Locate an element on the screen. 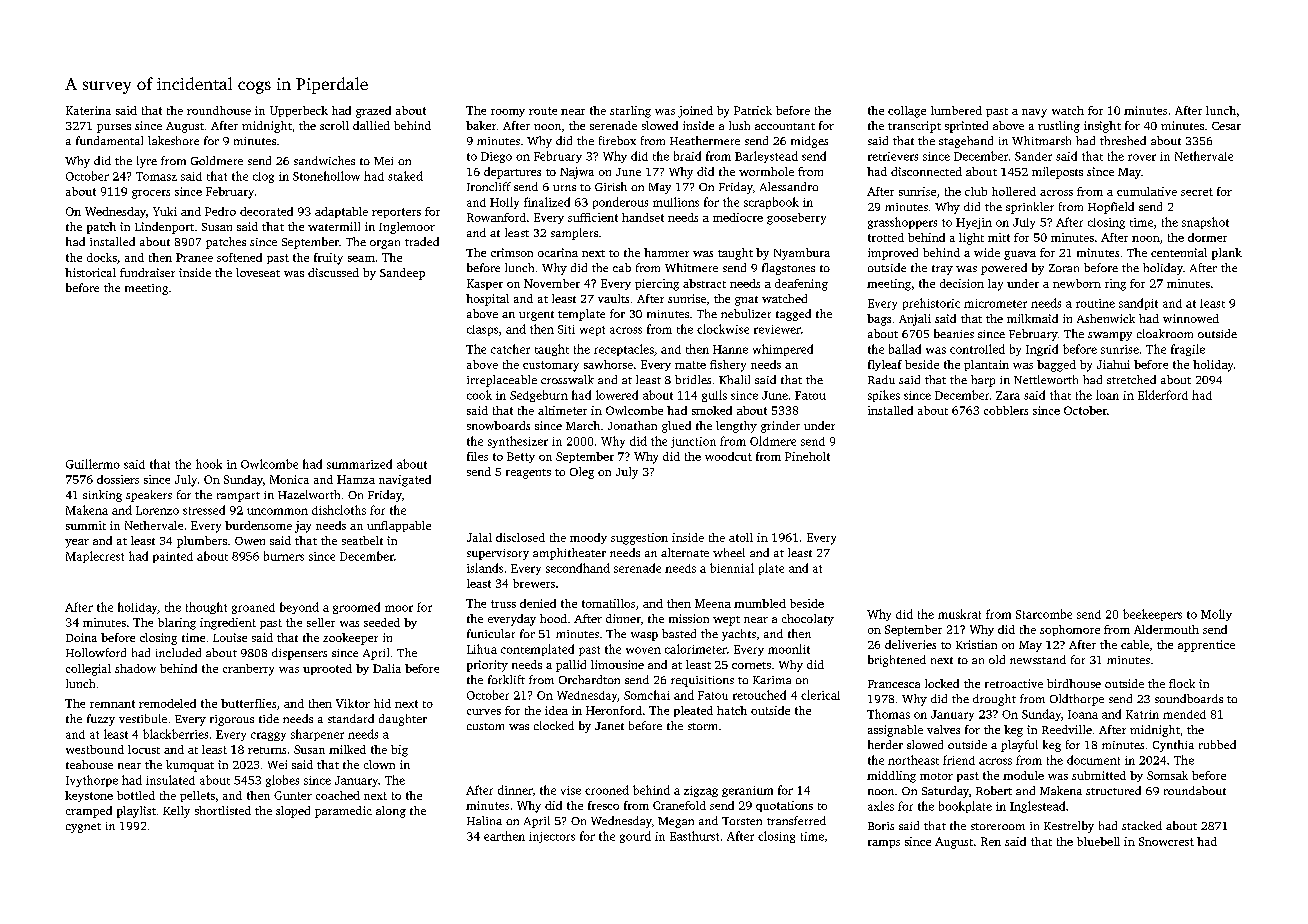 The height and width of the screenshot is (924, 1308). guava is located at coordinates (1020, 255).
